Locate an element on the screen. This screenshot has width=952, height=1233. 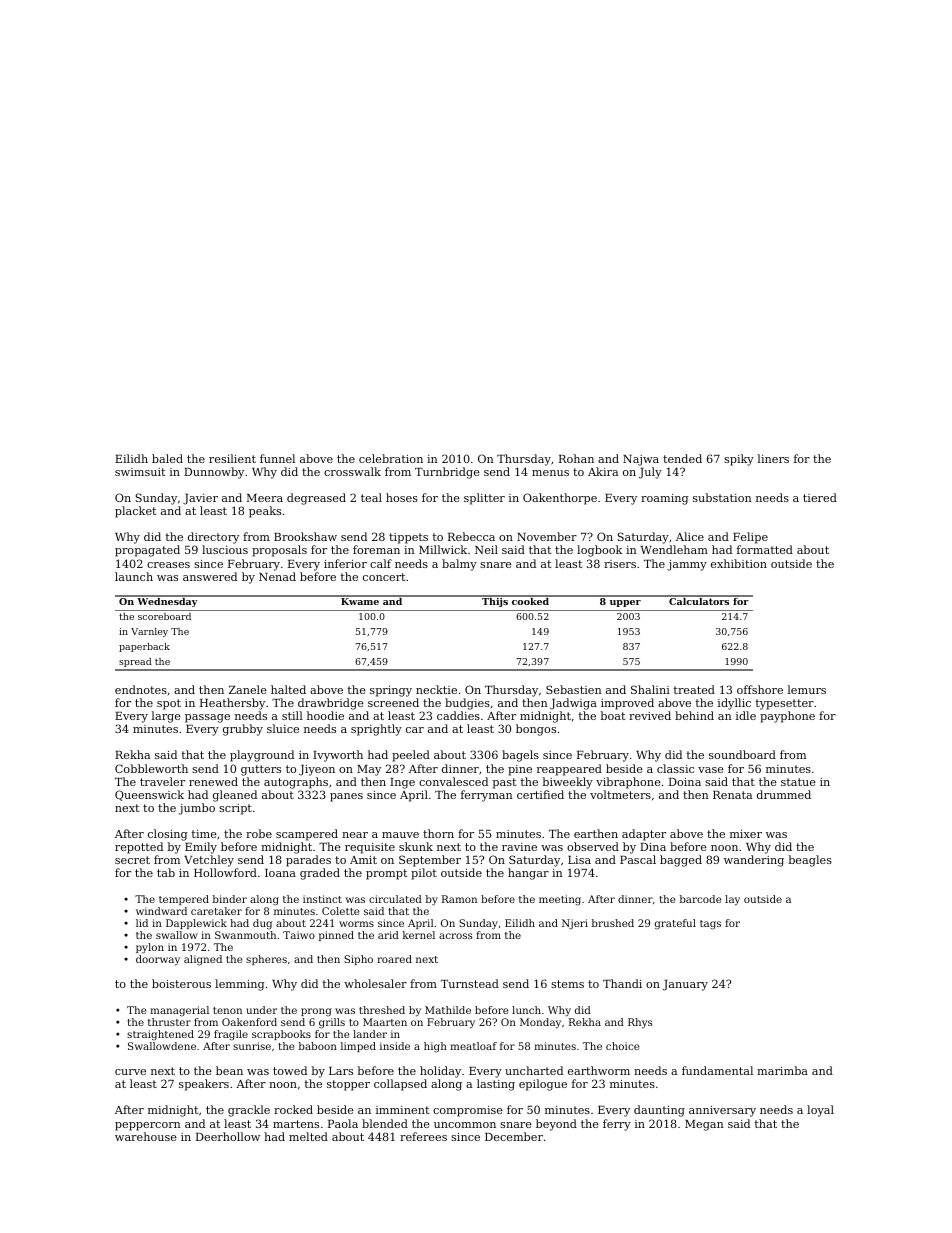
lemurs is located at coordinates (807, 689).
